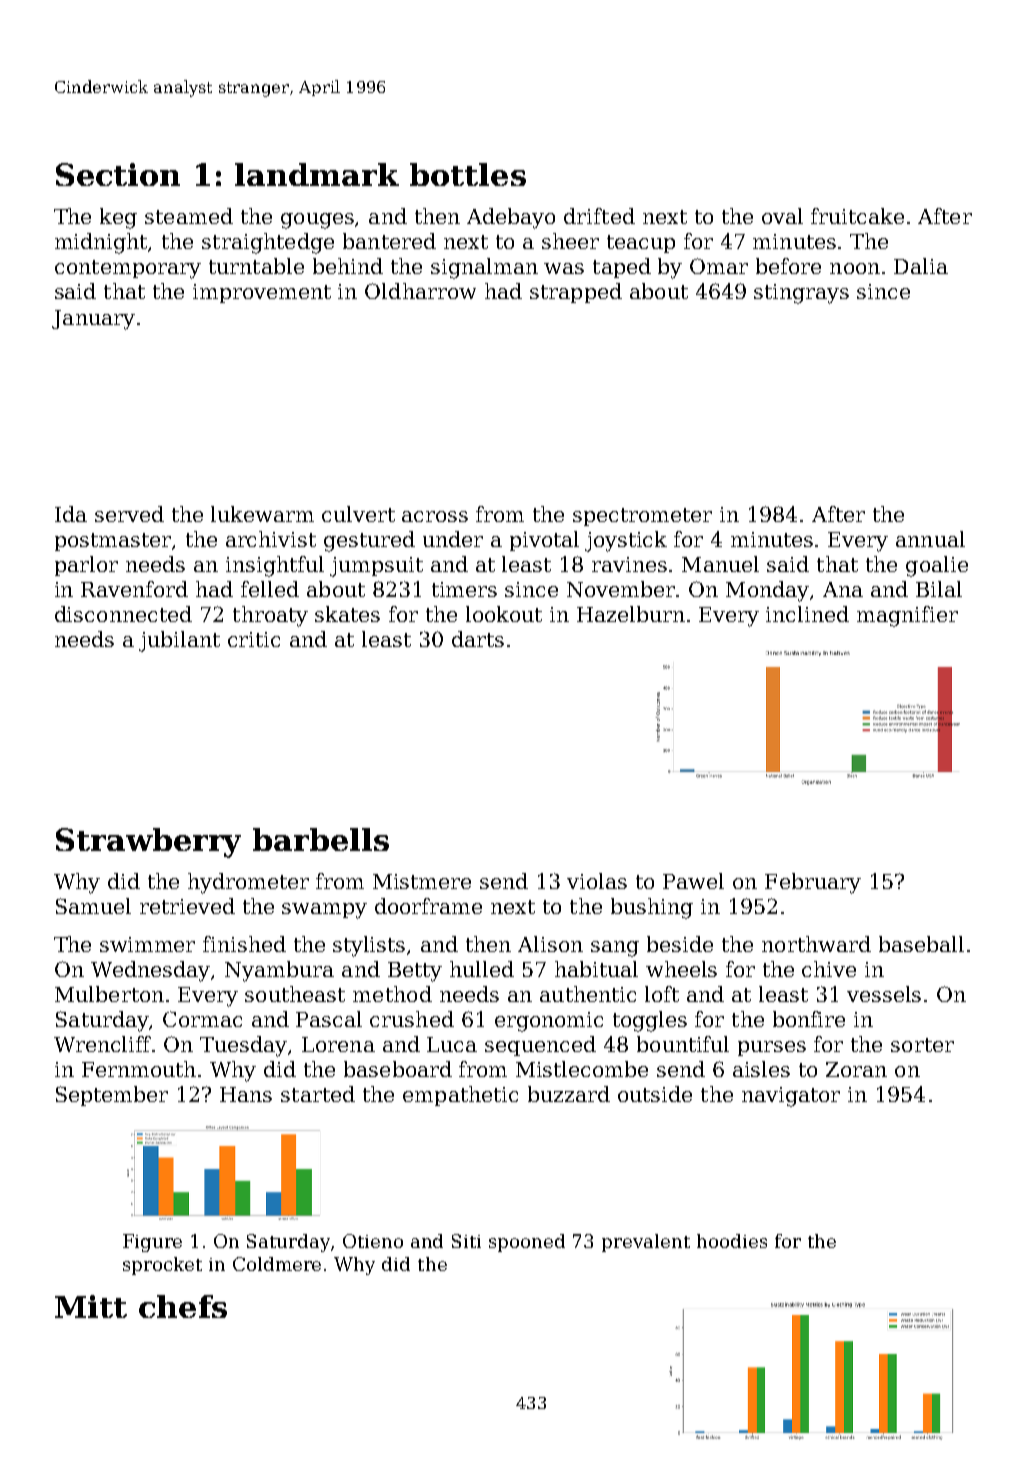 This image has height=1466, width=1032. What do you see at coordinates (179, 641) in the image?
I see `jubilant` at bounding box center [179, 641].
